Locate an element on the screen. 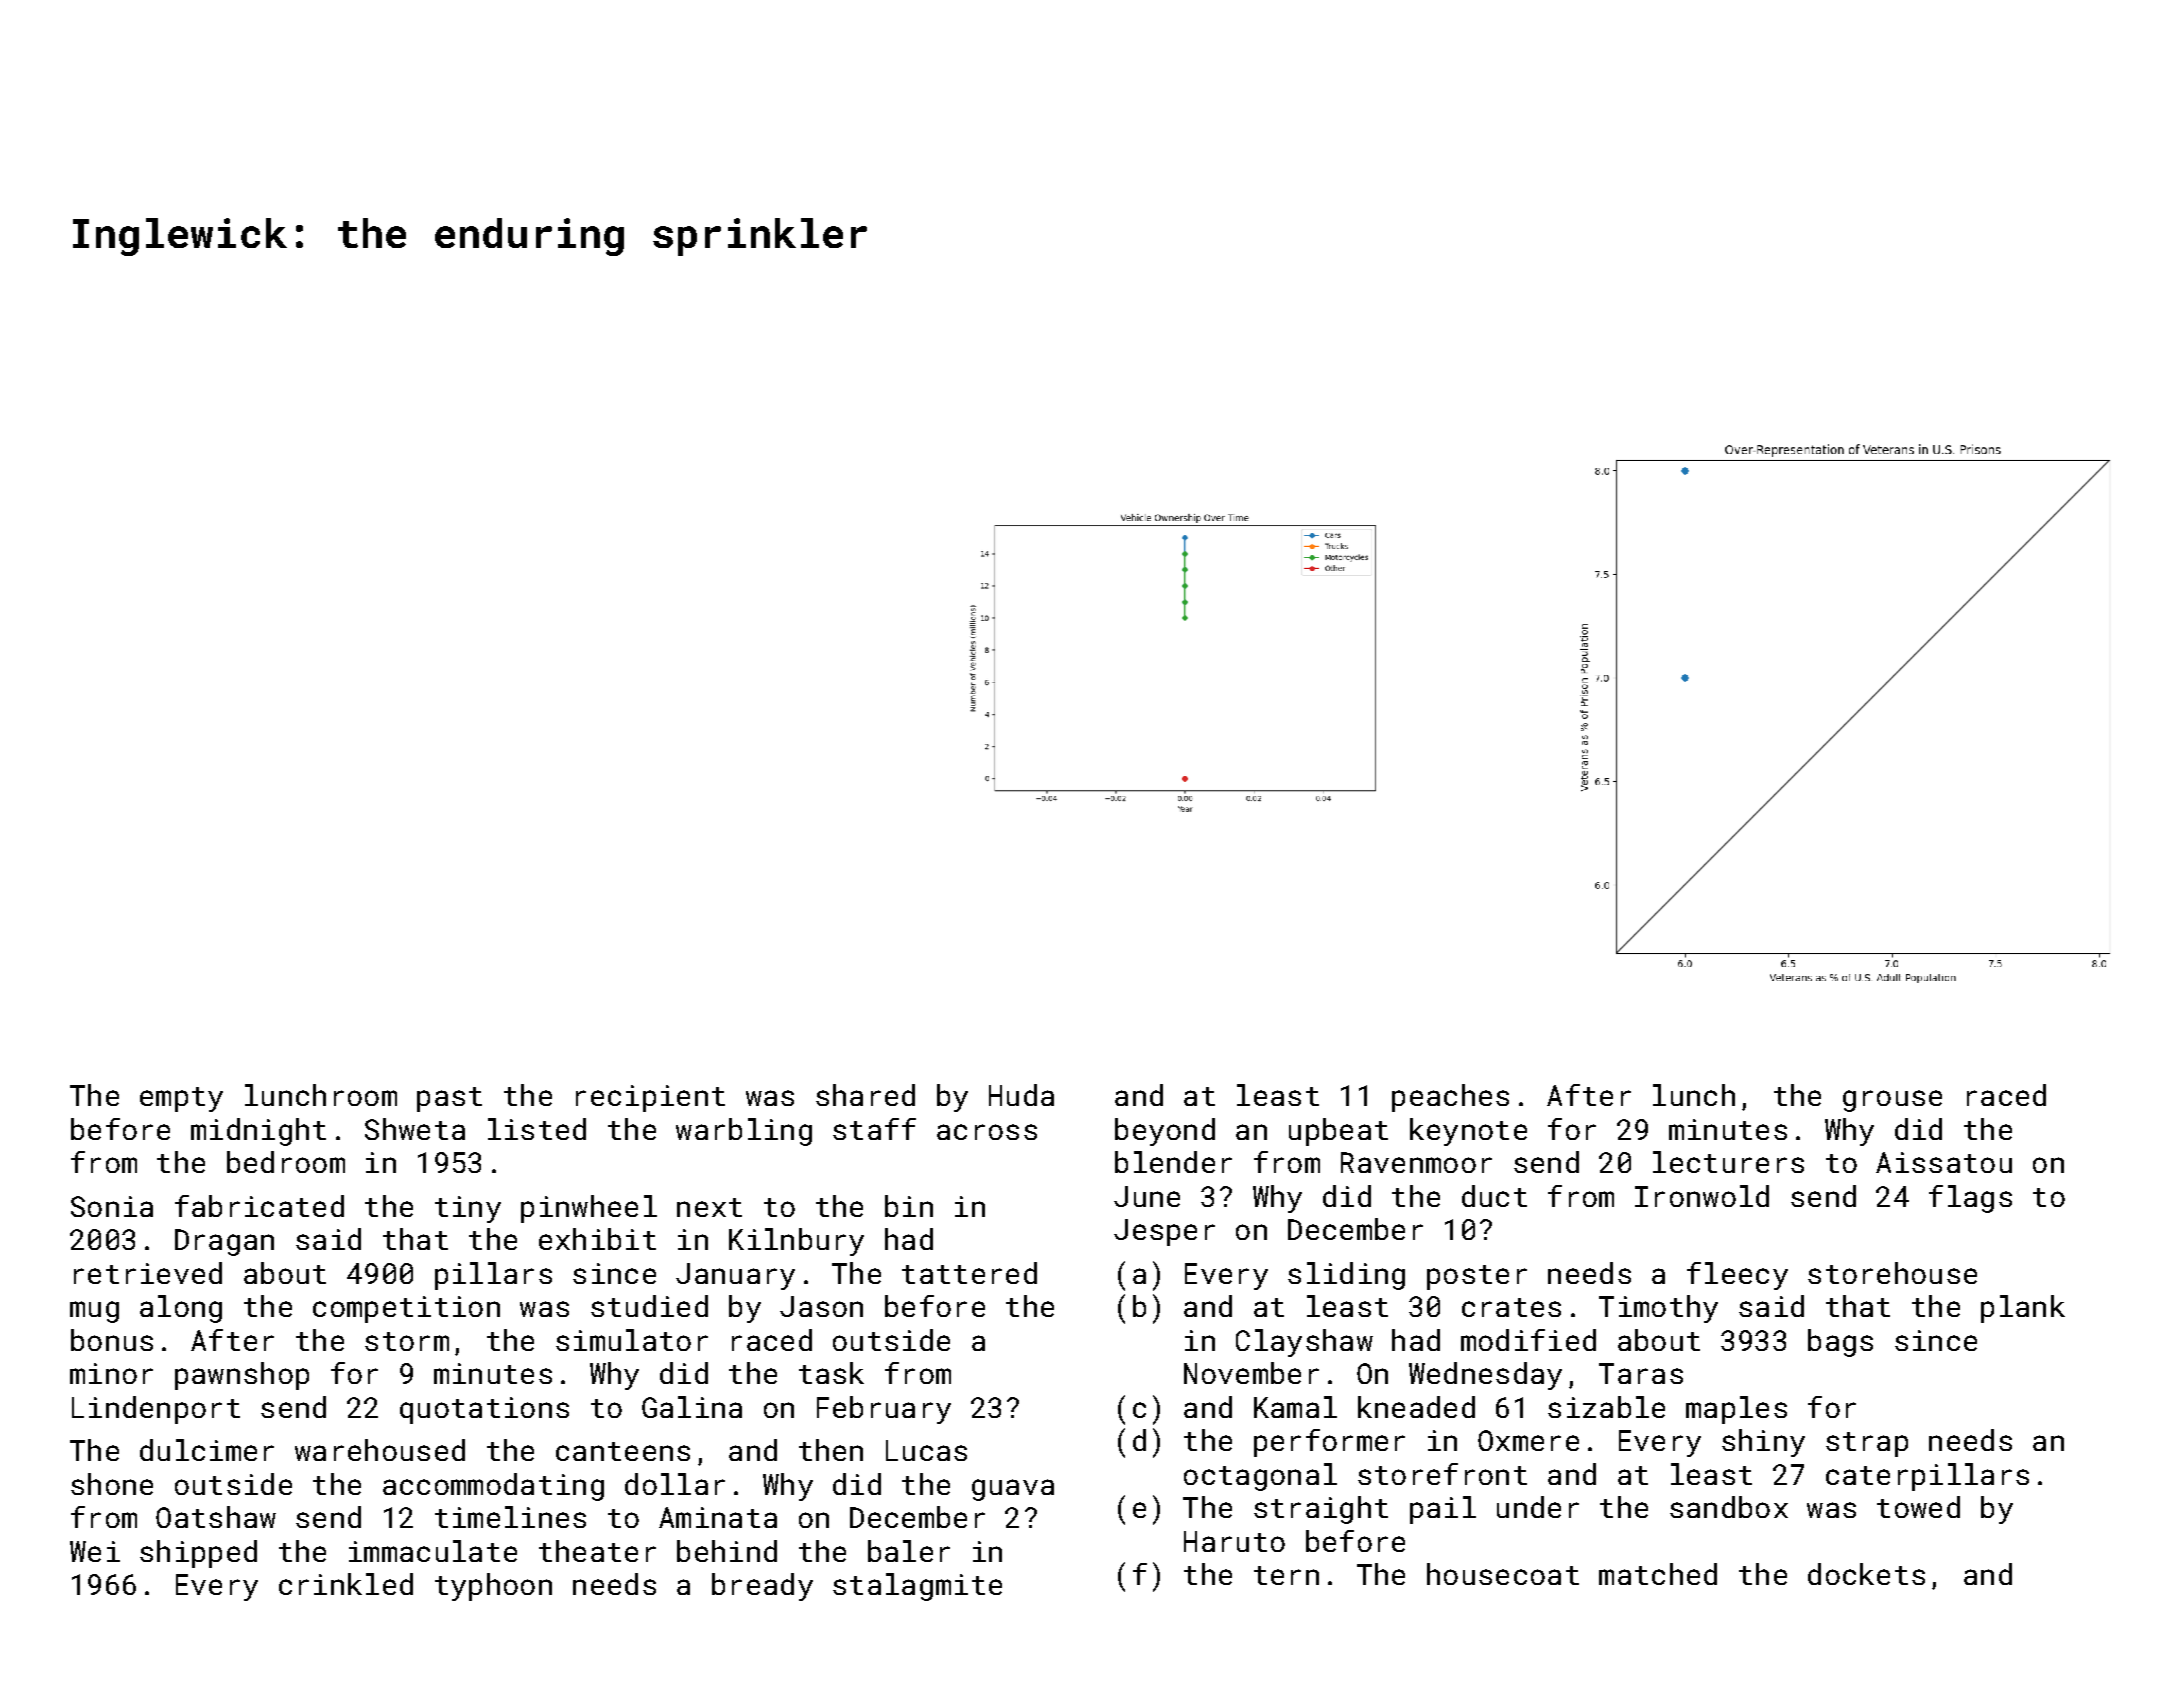  bedroom is located at coordinates (286, 1162).
